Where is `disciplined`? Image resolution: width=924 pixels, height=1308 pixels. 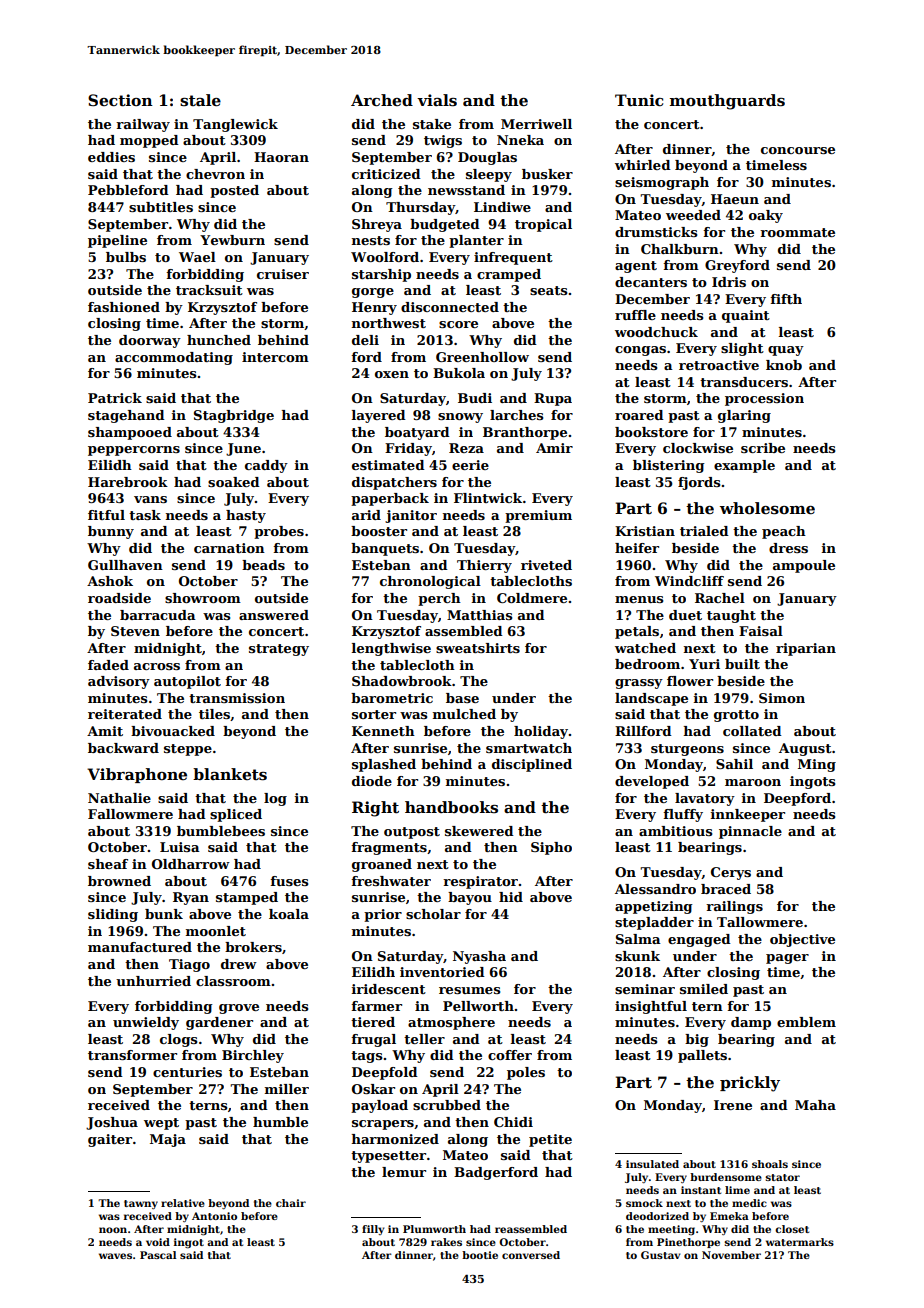
disciplined is located at coordinates (532, 765).
